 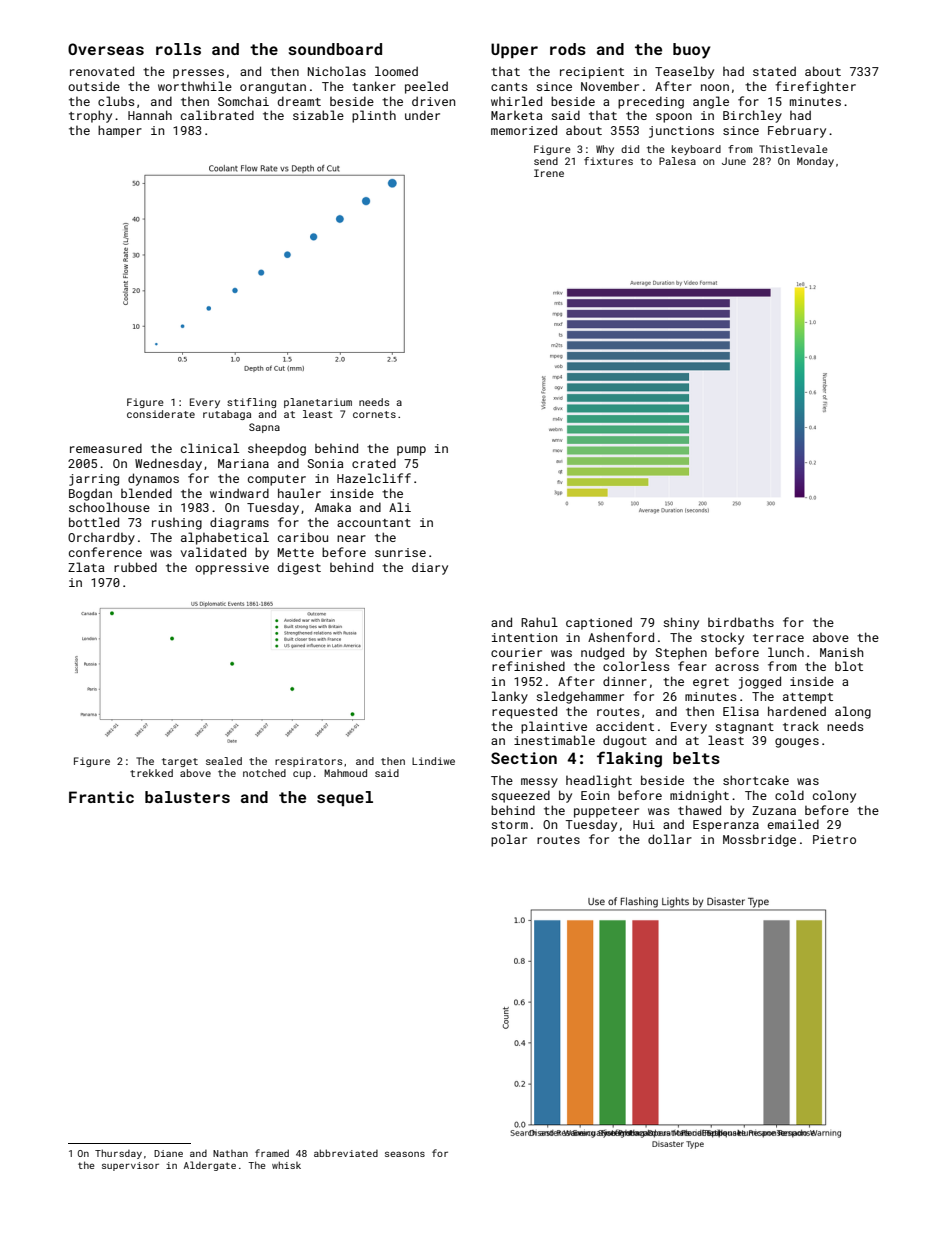 I want to click on remeasured, so click(x=106, y=448).
